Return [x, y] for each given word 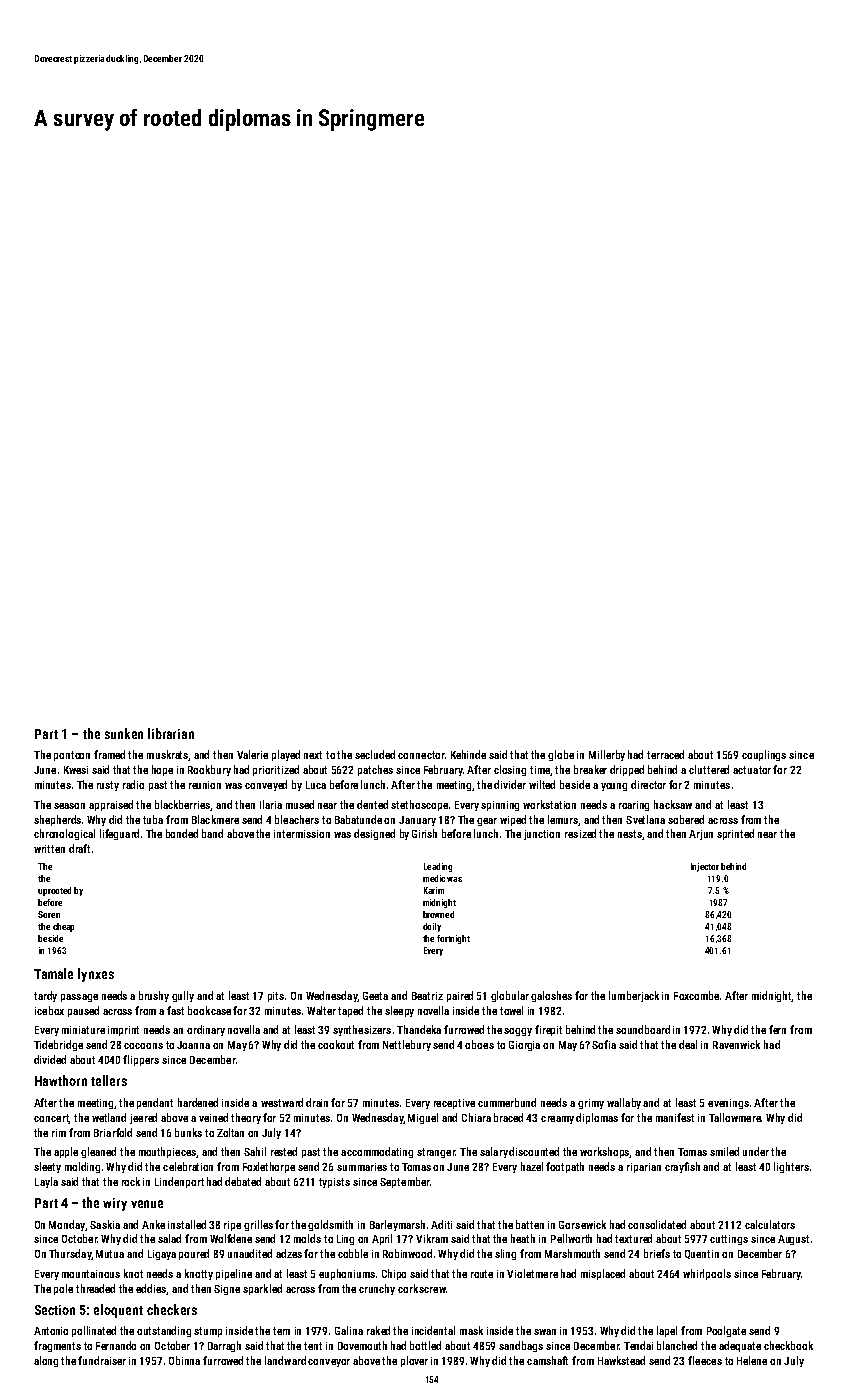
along [46, 1361]
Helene [752, 1360]
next [313, 755]
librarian [171, 733]
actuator [752, 770]
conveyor [329, 1363]
